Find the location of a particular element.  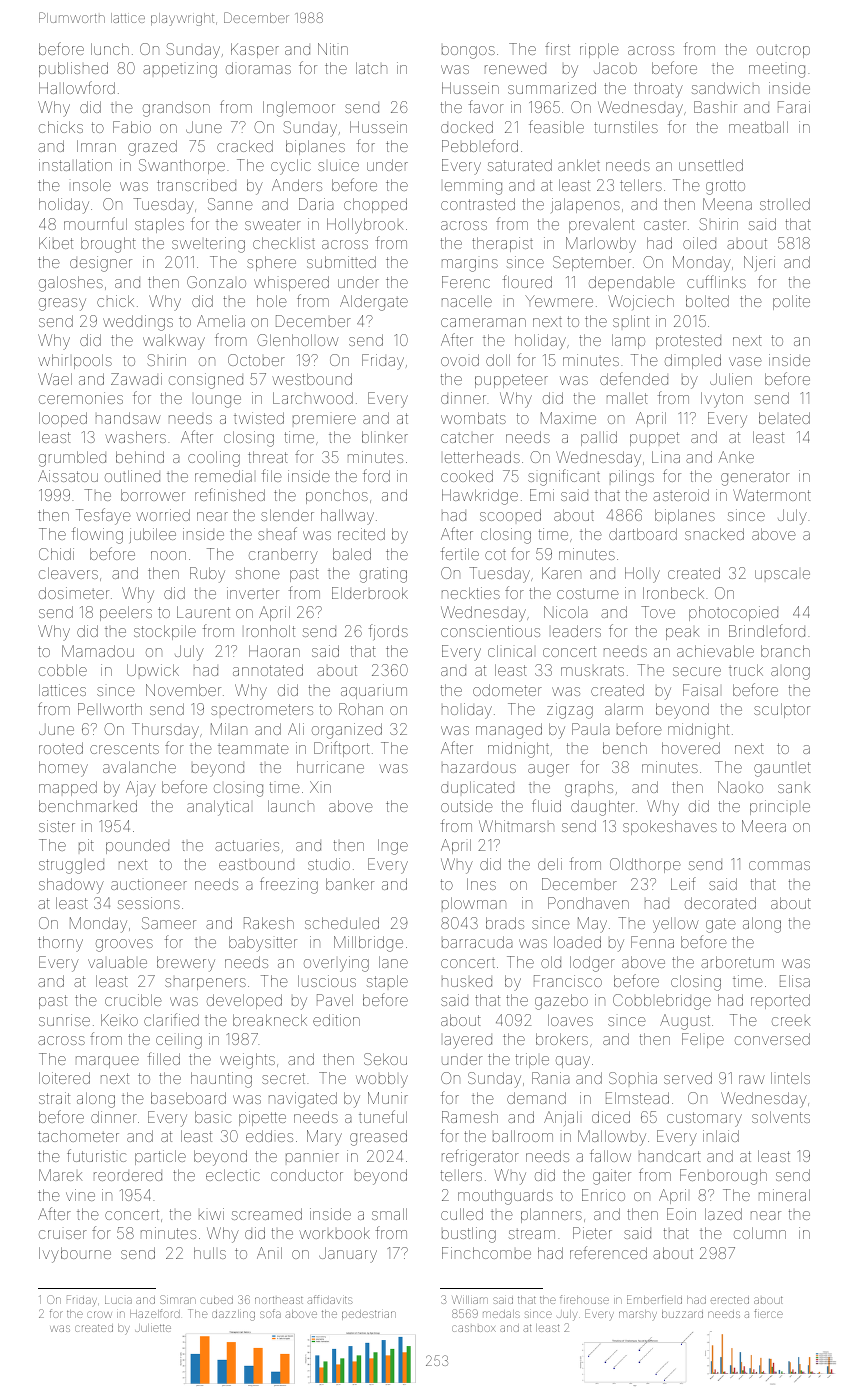

asteroid is located at coordinates (681, 495).
